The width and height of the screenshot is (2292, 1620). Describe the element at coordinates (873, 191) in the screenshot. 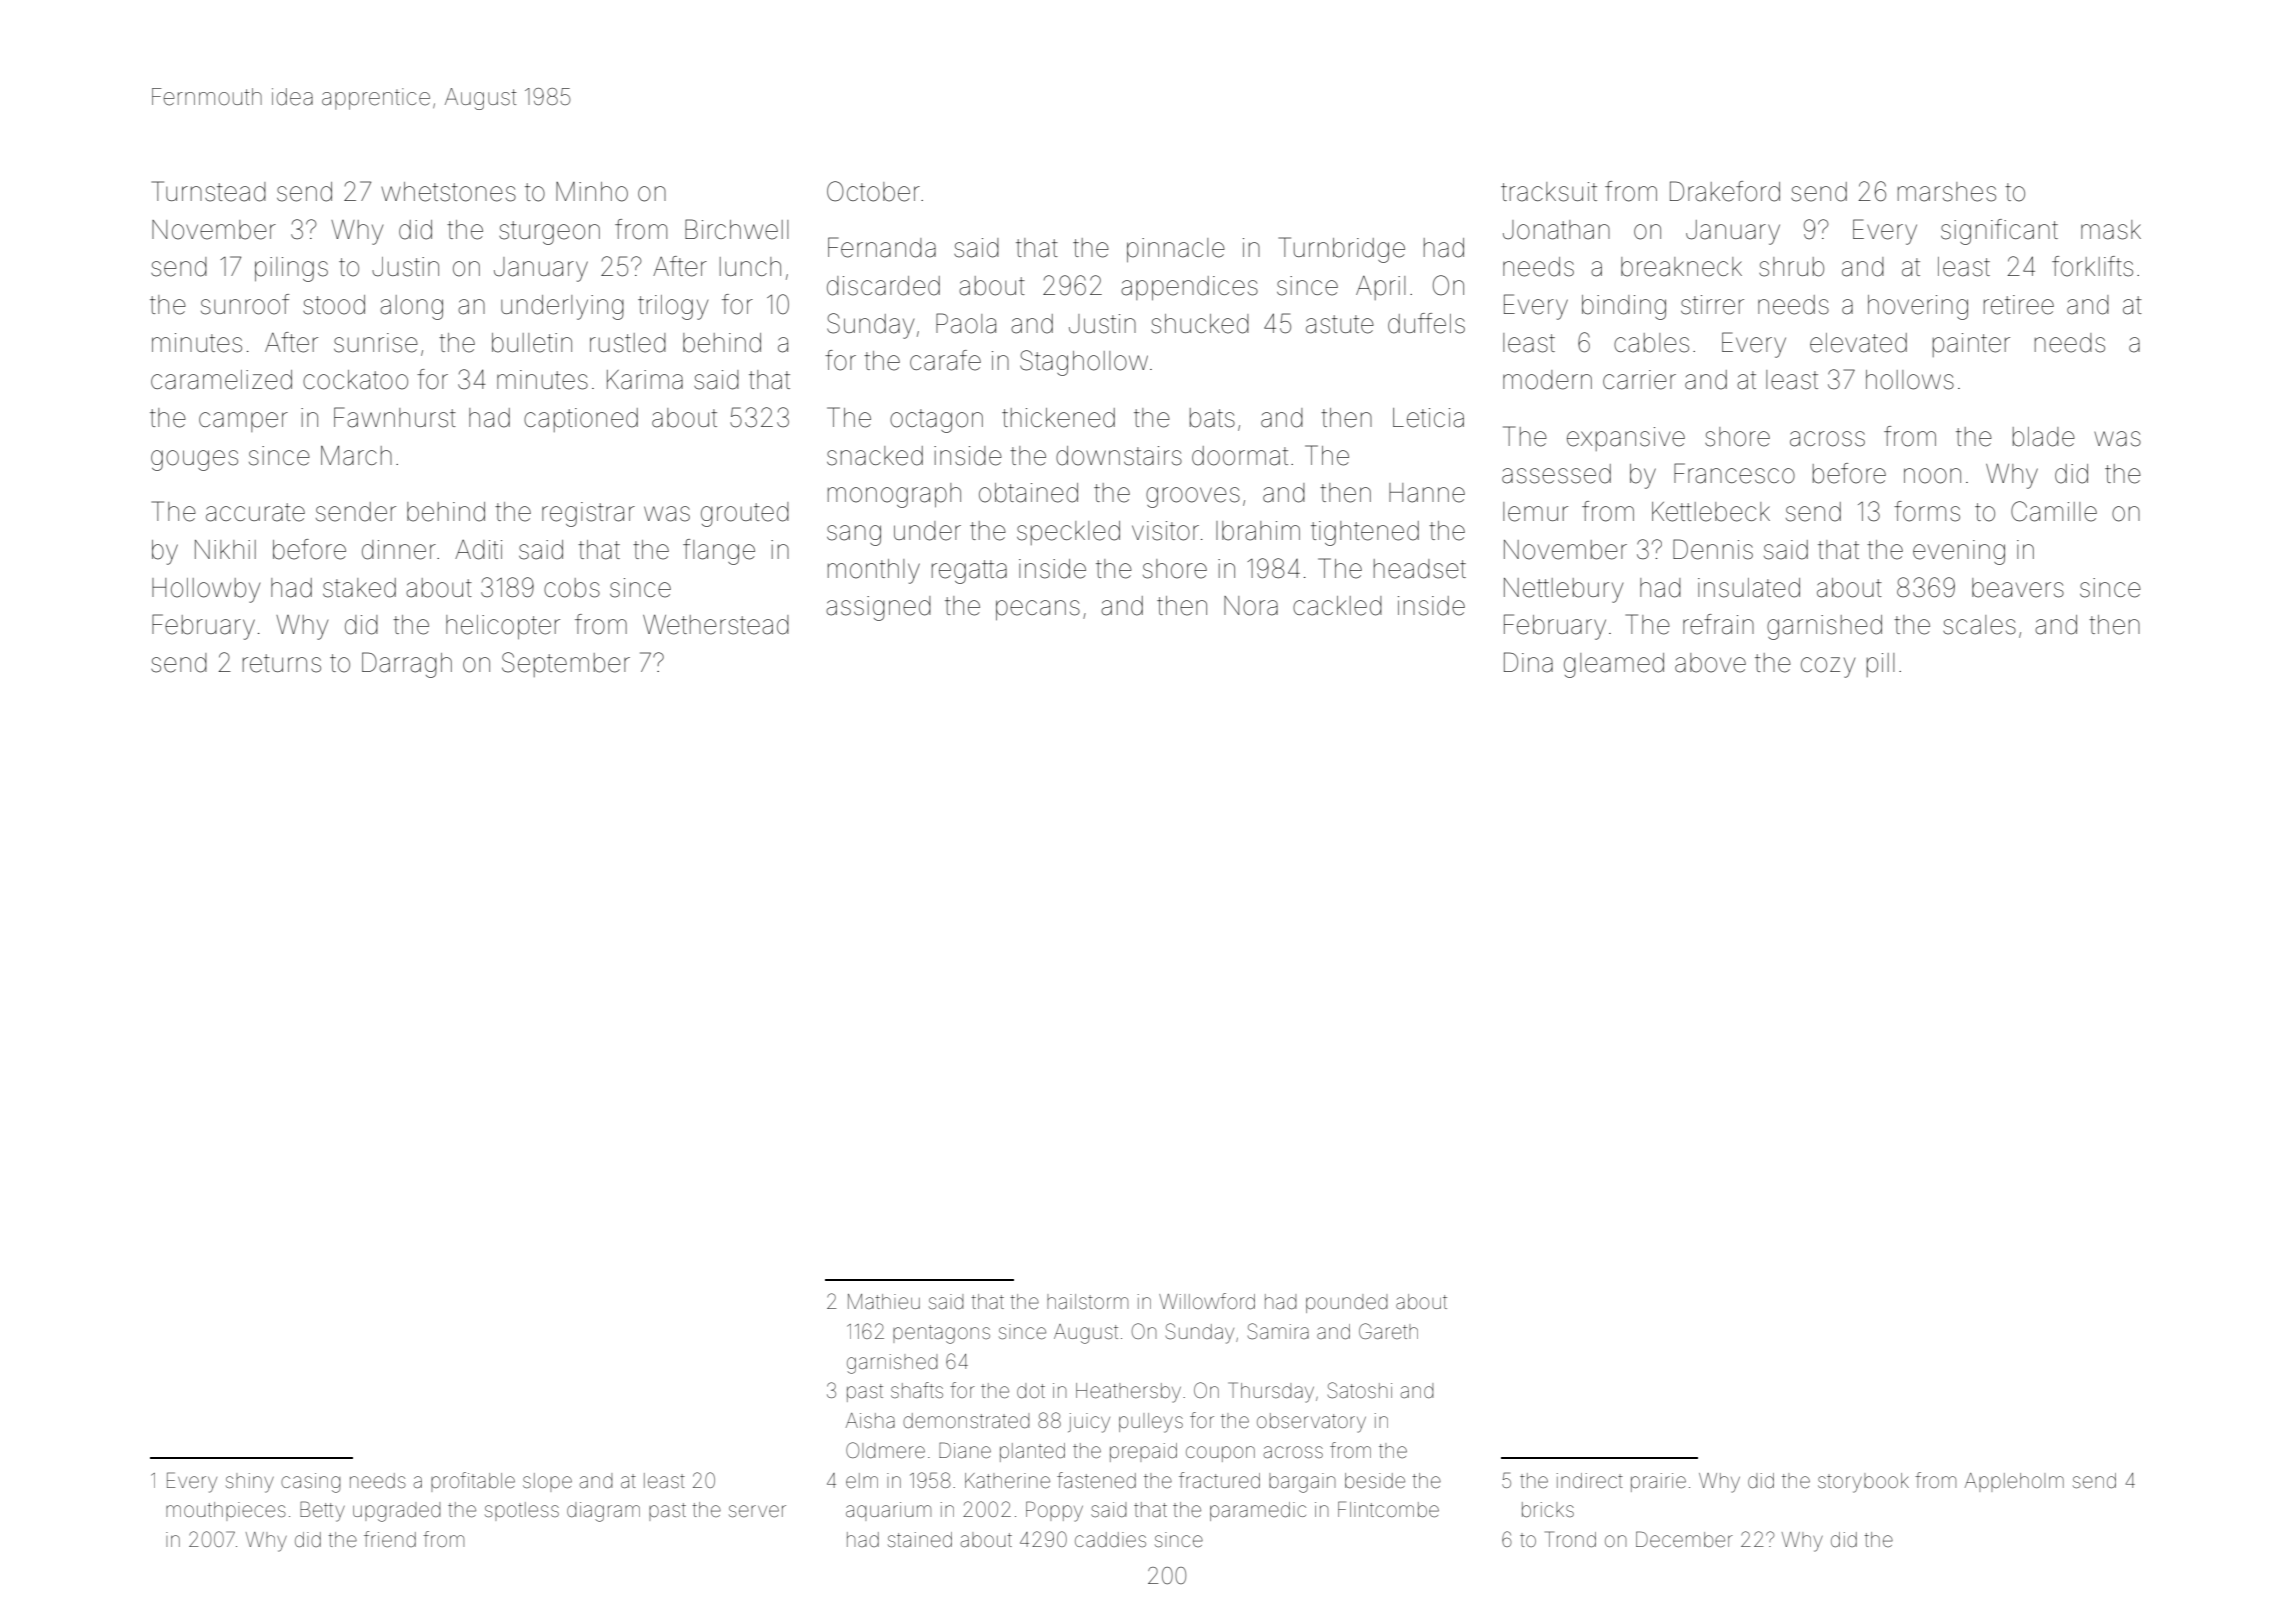

I see `October` at that location.
